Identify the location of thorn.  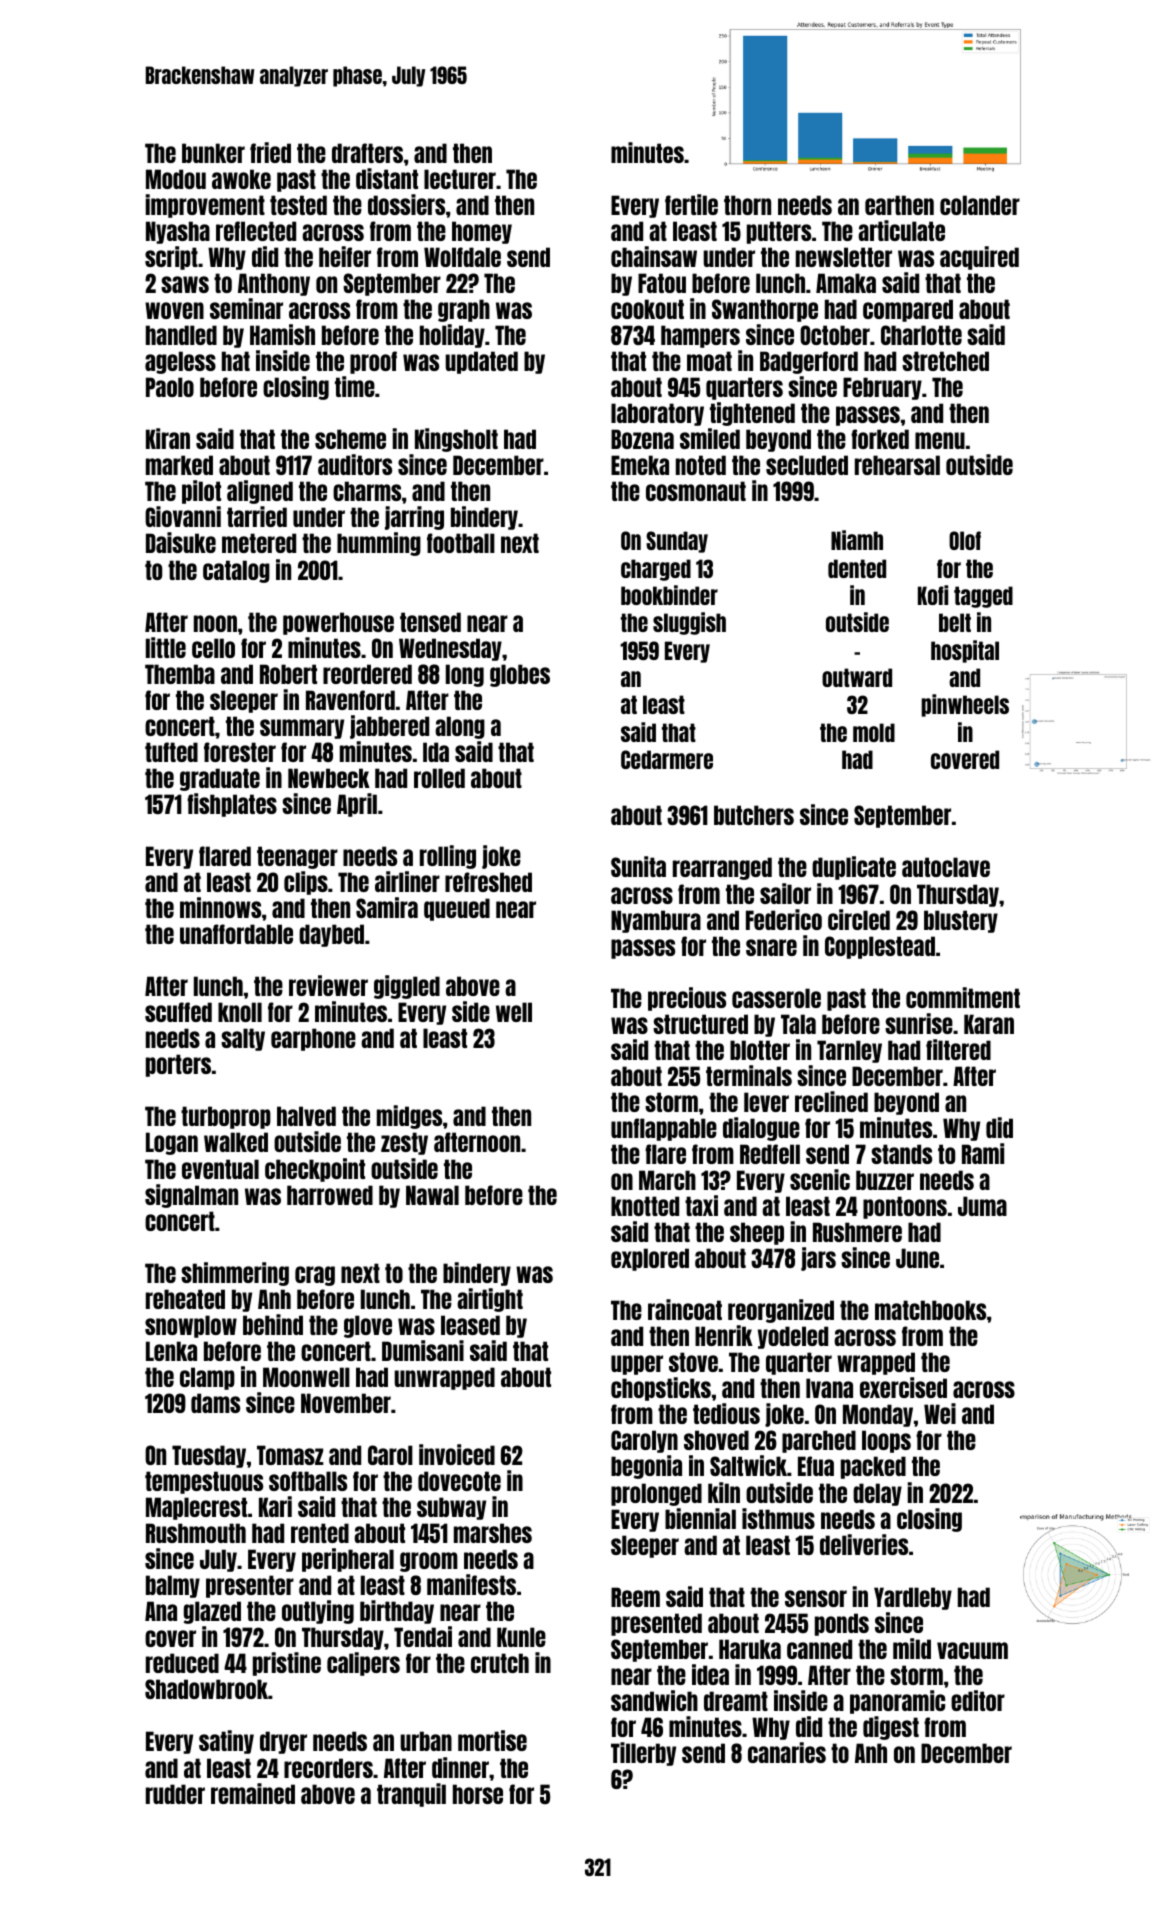
(747, 205).
